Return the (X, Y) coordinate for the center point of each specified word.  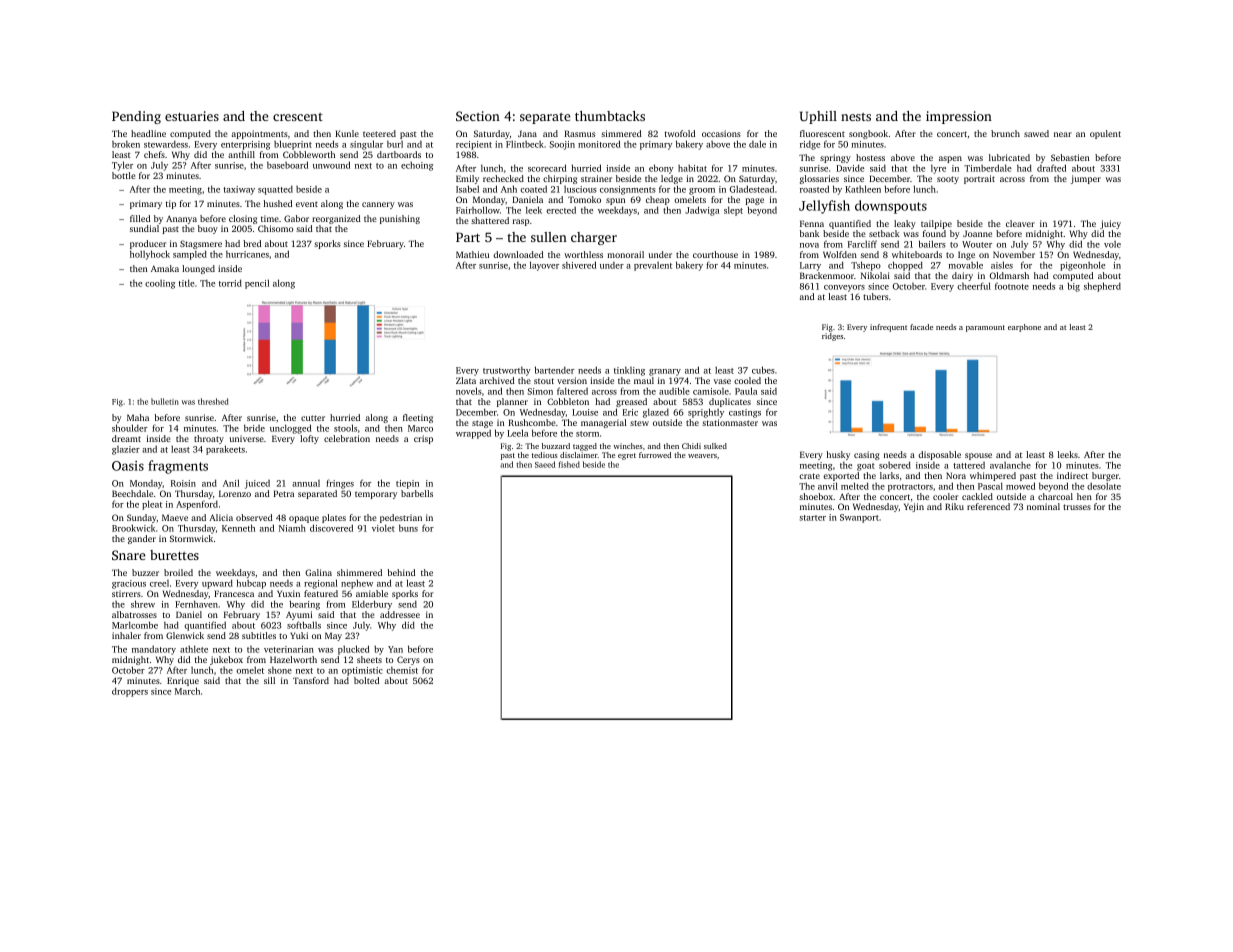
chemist (402, 670)
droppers (130, 692)
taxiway (239, 190)
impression (959, 117)
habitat (692, 168)
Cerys (408, 660)
